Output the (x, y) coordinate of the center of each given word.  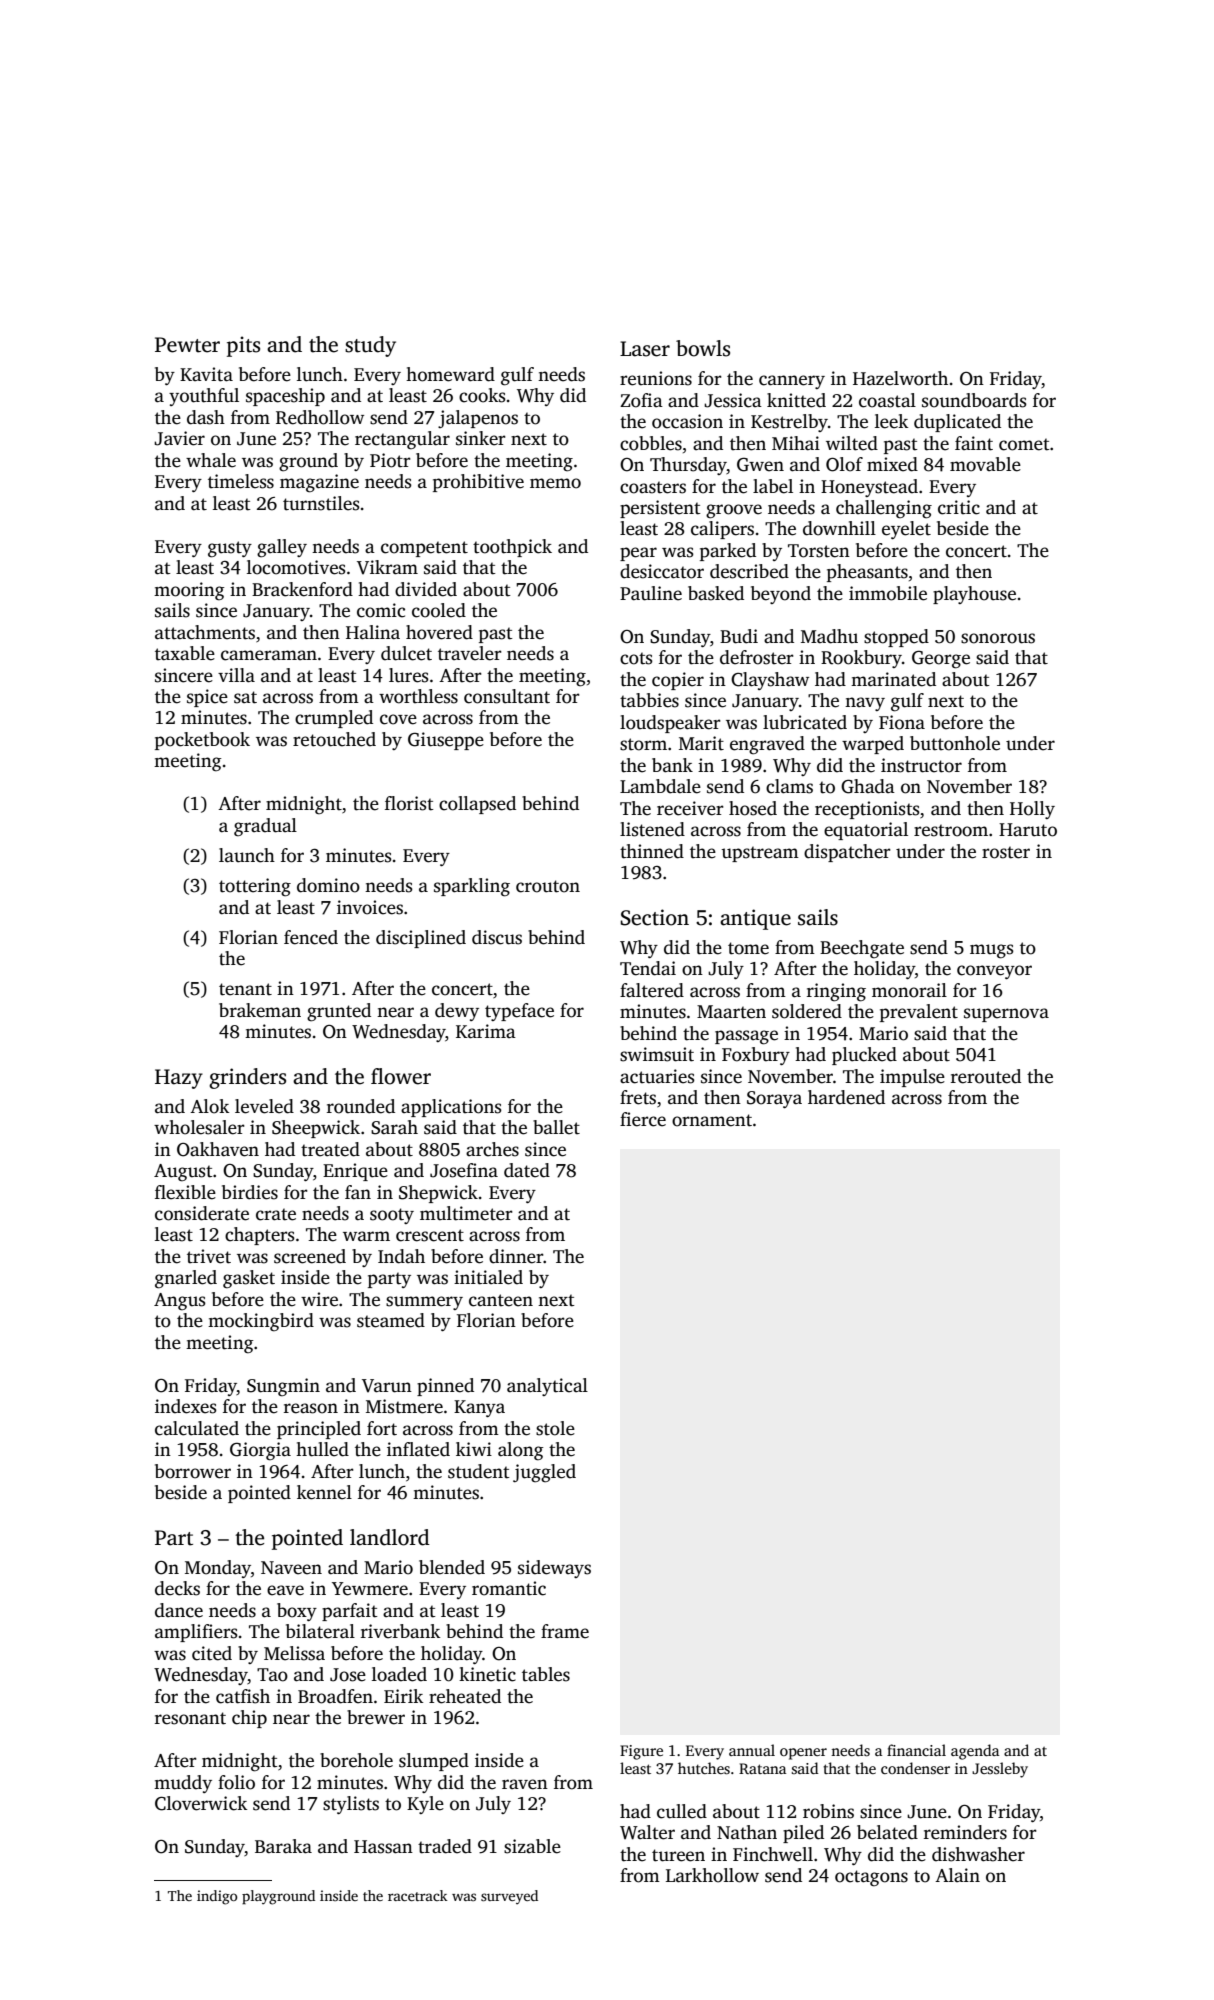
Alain (957, 1875)
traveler (470, 653)
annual (752, 1750)
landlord (390, 1537)
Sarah (394, 1127)
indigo (217, 1897)
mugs (992, 951)
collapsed (477, 805)
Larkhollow (712, 1875)
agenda (975, 1752)
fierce (643, 1119)
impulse (912, 1078)
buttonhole (955, 743)
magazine (319, 483)
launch (247, 855)
